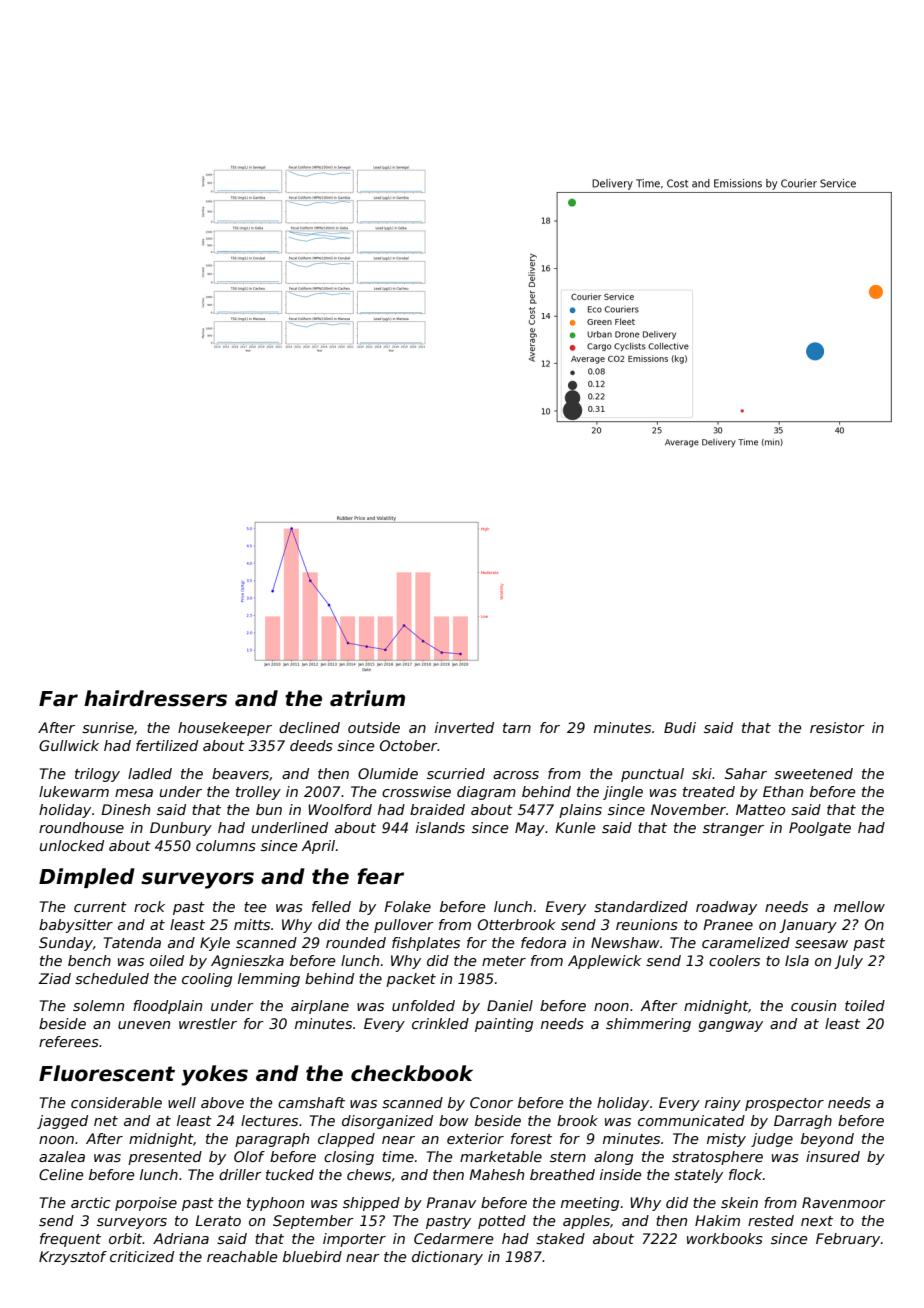 The height and width of the screenshot is (1308, 924). Describe the element at coordinates (739, 1202) in the screenshot. I see `skein` at that location.
